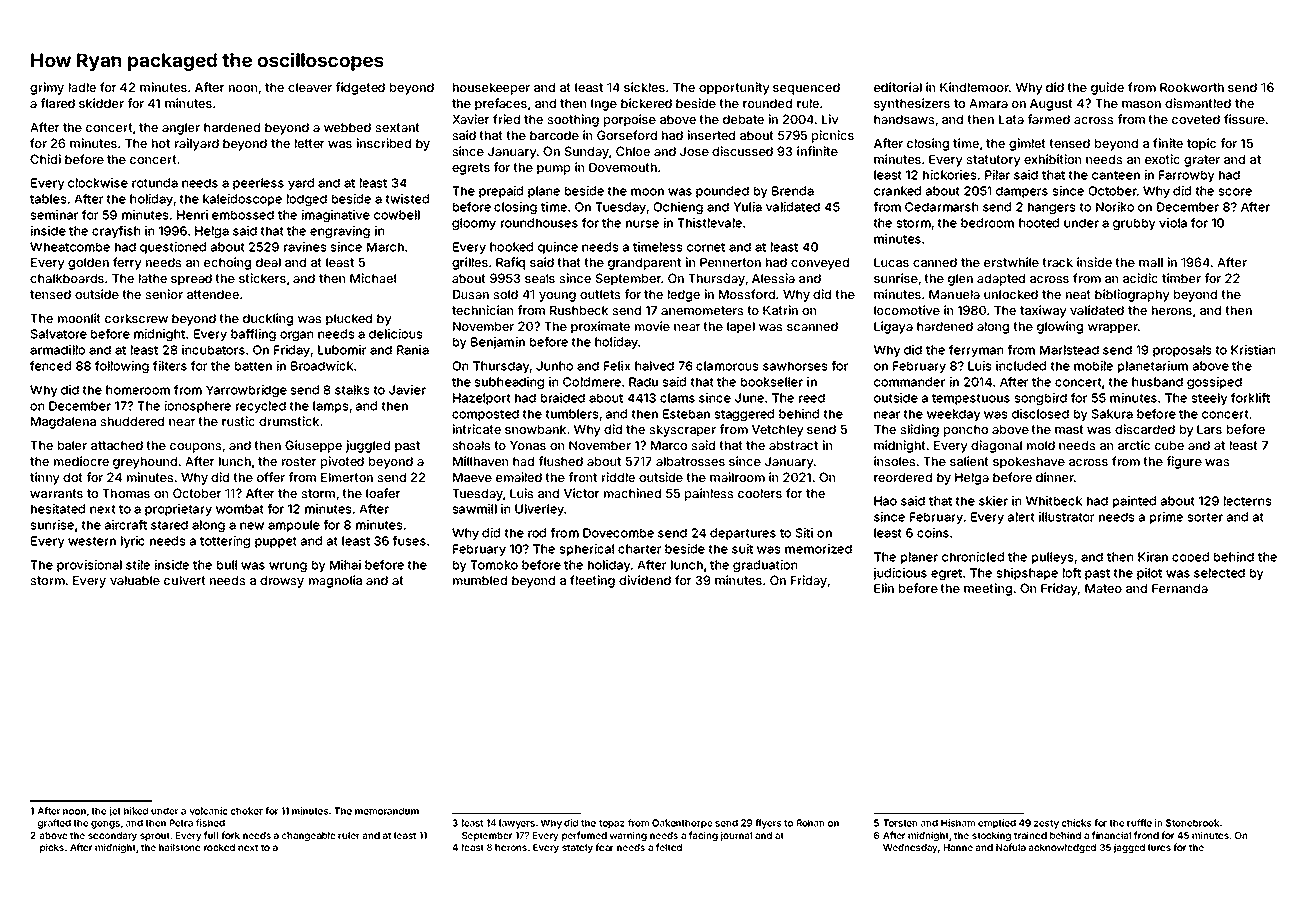 This screenshot has height=924, width=1308. What do you see at coordinates (537, 533) in the screenshot?
I see `rod` at bounding box center [537, 533].
